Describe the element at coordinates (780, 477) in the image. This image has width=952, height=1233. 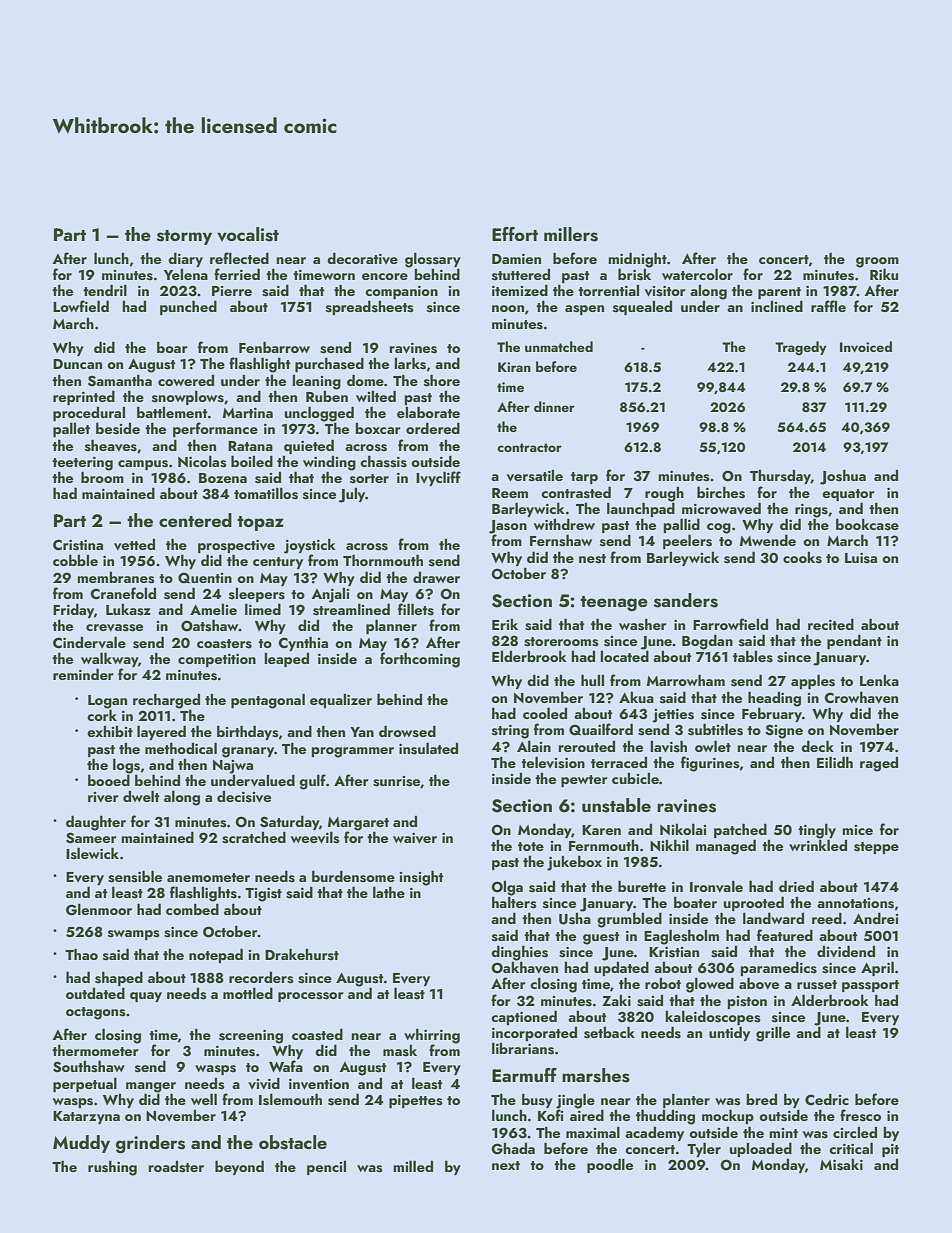
I see `Thursday` at that location.
